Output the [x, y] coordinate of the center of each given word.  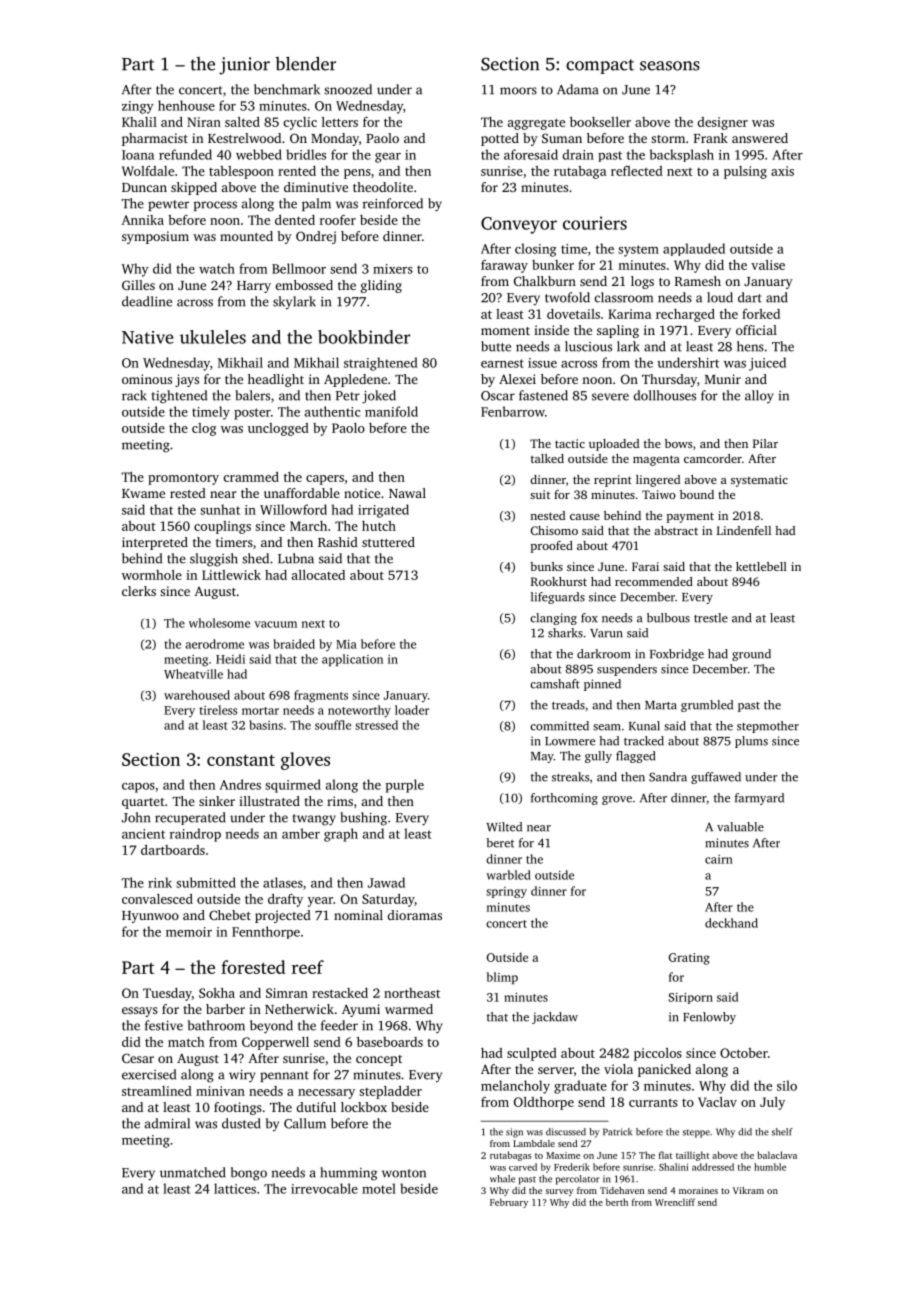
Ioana [138, 155]
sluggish [214, 560]
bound [697, 494]
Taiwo [659, 494]
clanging [553, 619]
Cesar [138, 1058]
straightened [381, 364]
